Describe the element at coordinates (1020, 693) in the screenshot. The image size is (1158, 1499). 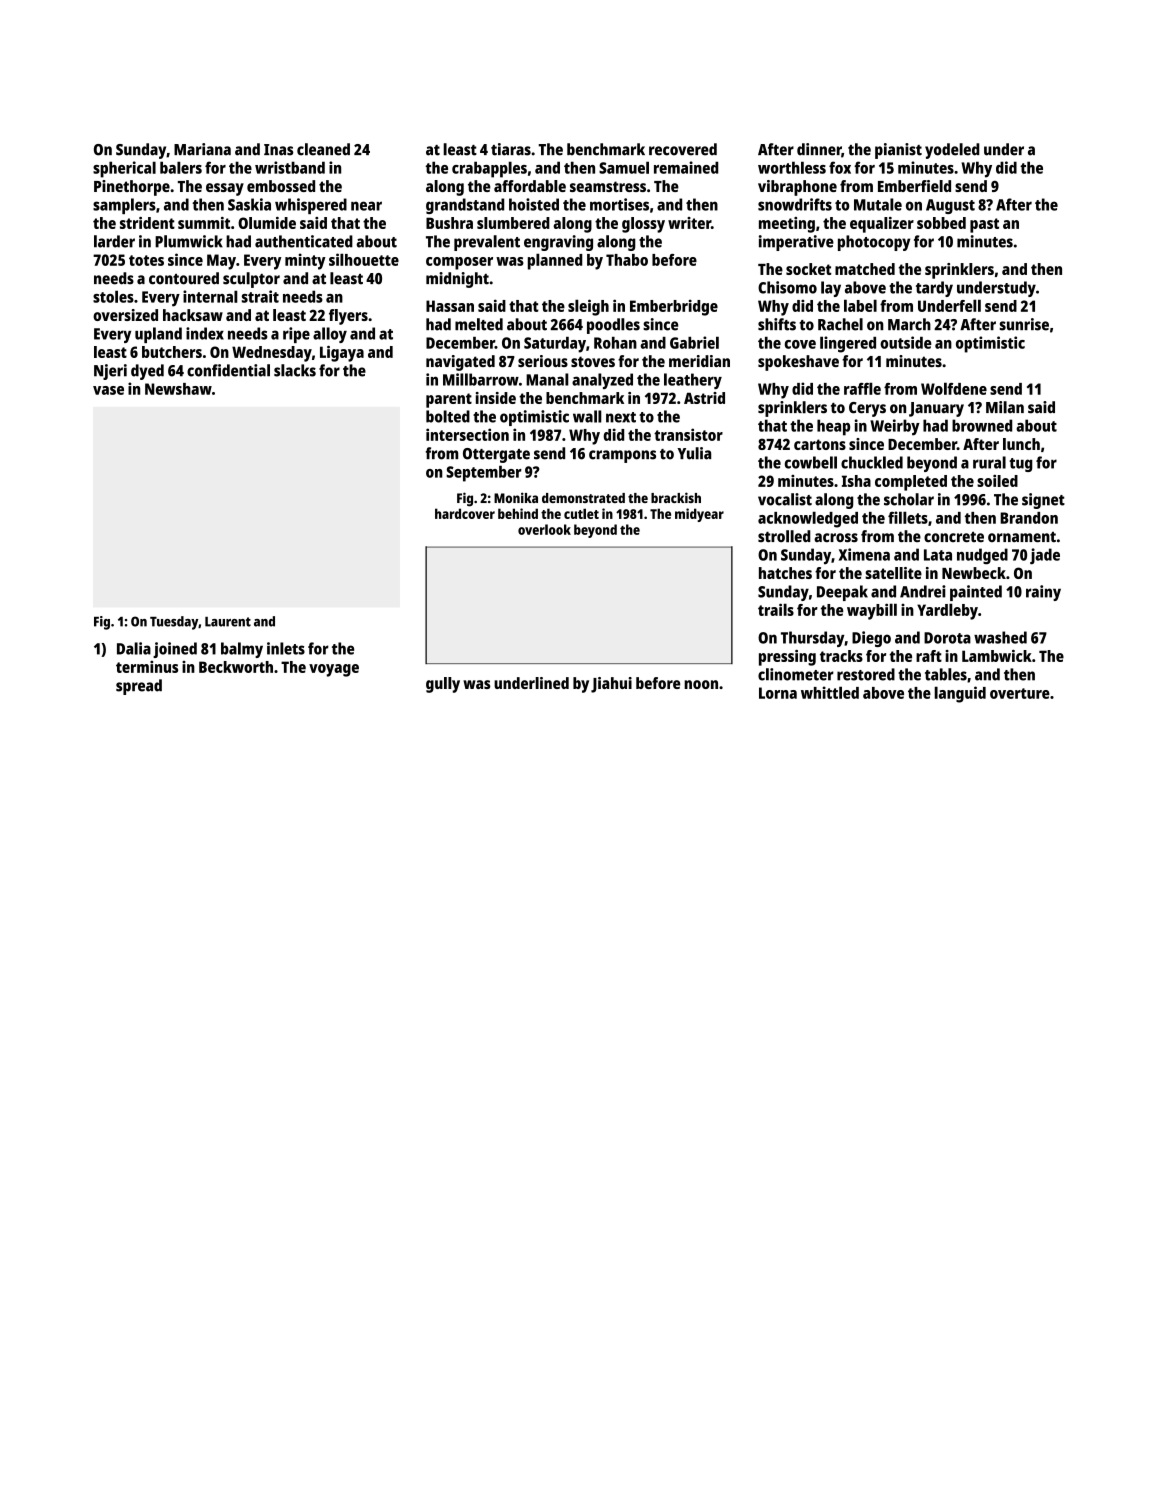
I see `overture` at that location.
